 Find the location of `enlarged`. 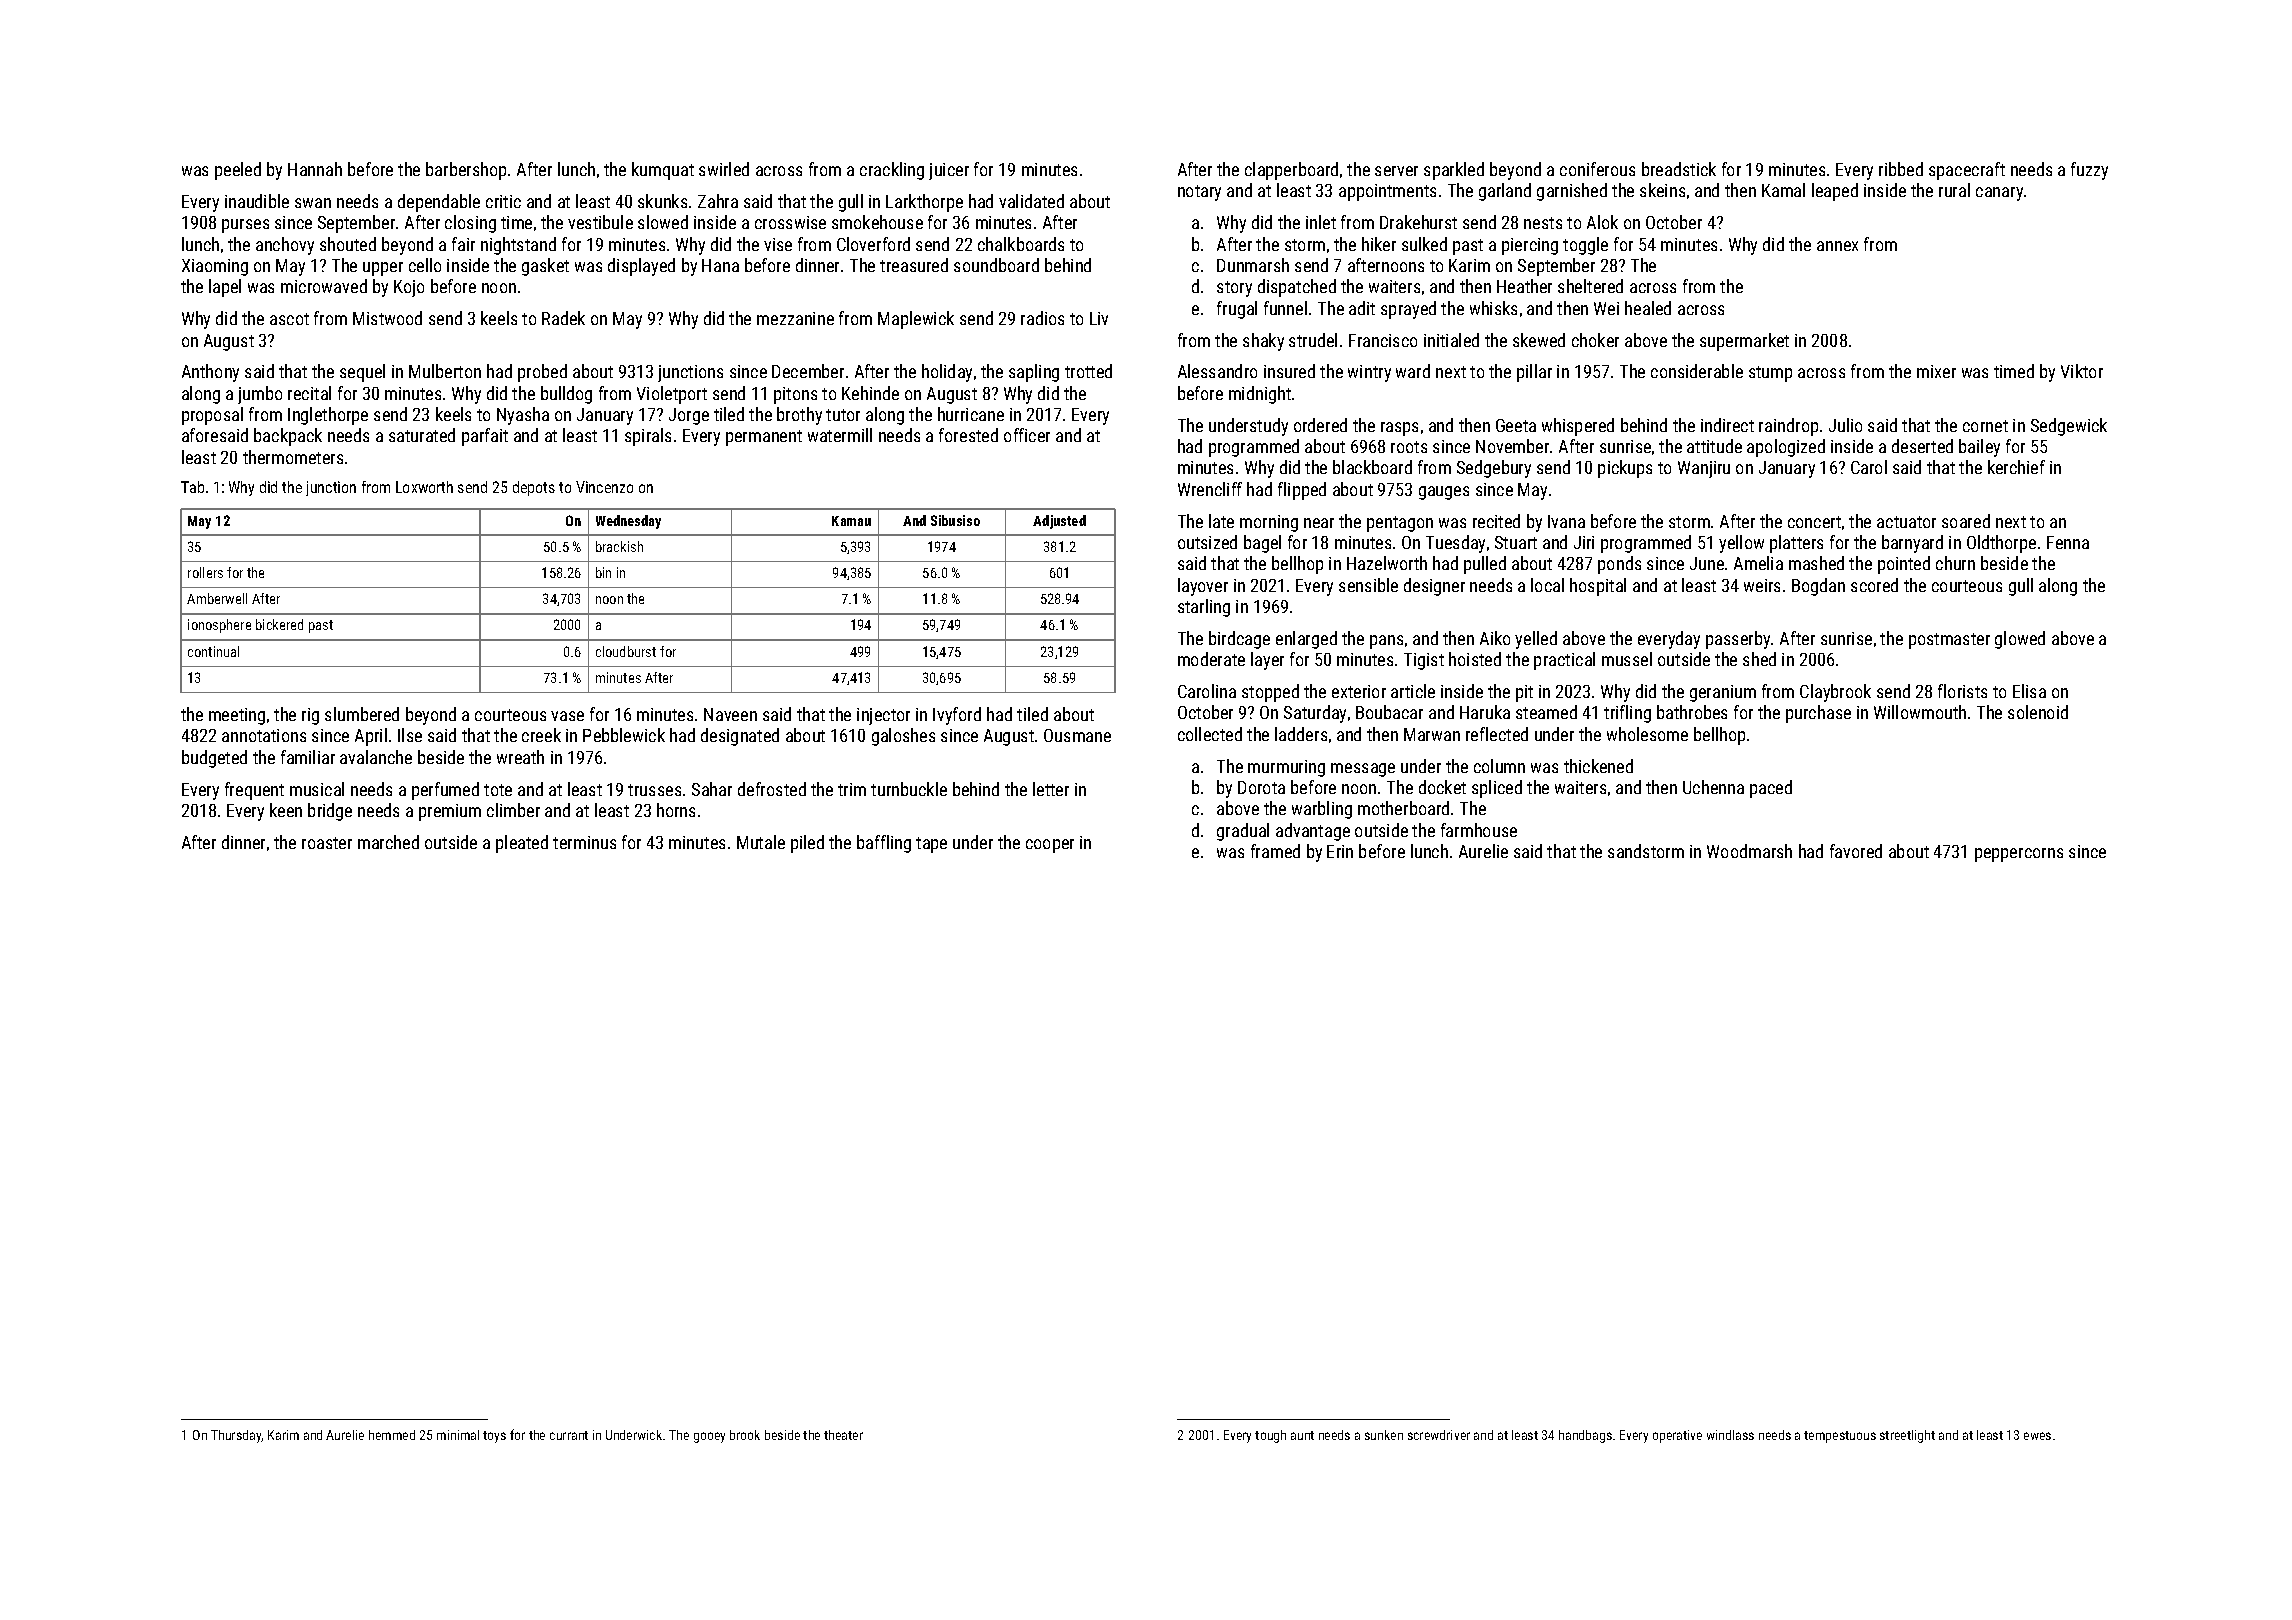

enlarged is located at coordinates (1306, 640).
